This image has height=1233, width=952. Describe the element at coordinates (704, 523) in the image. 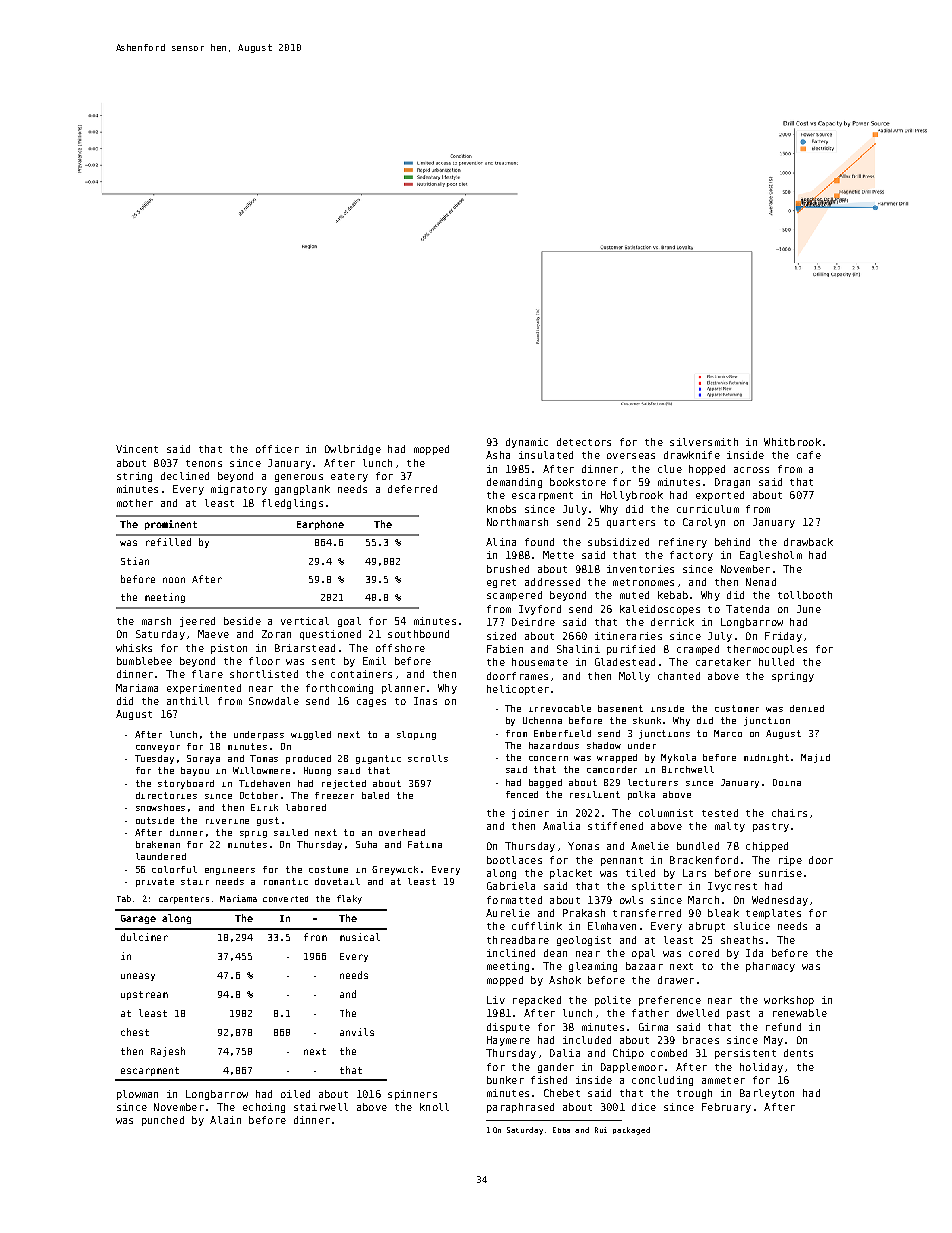

I see `Carolyn` at that location.
